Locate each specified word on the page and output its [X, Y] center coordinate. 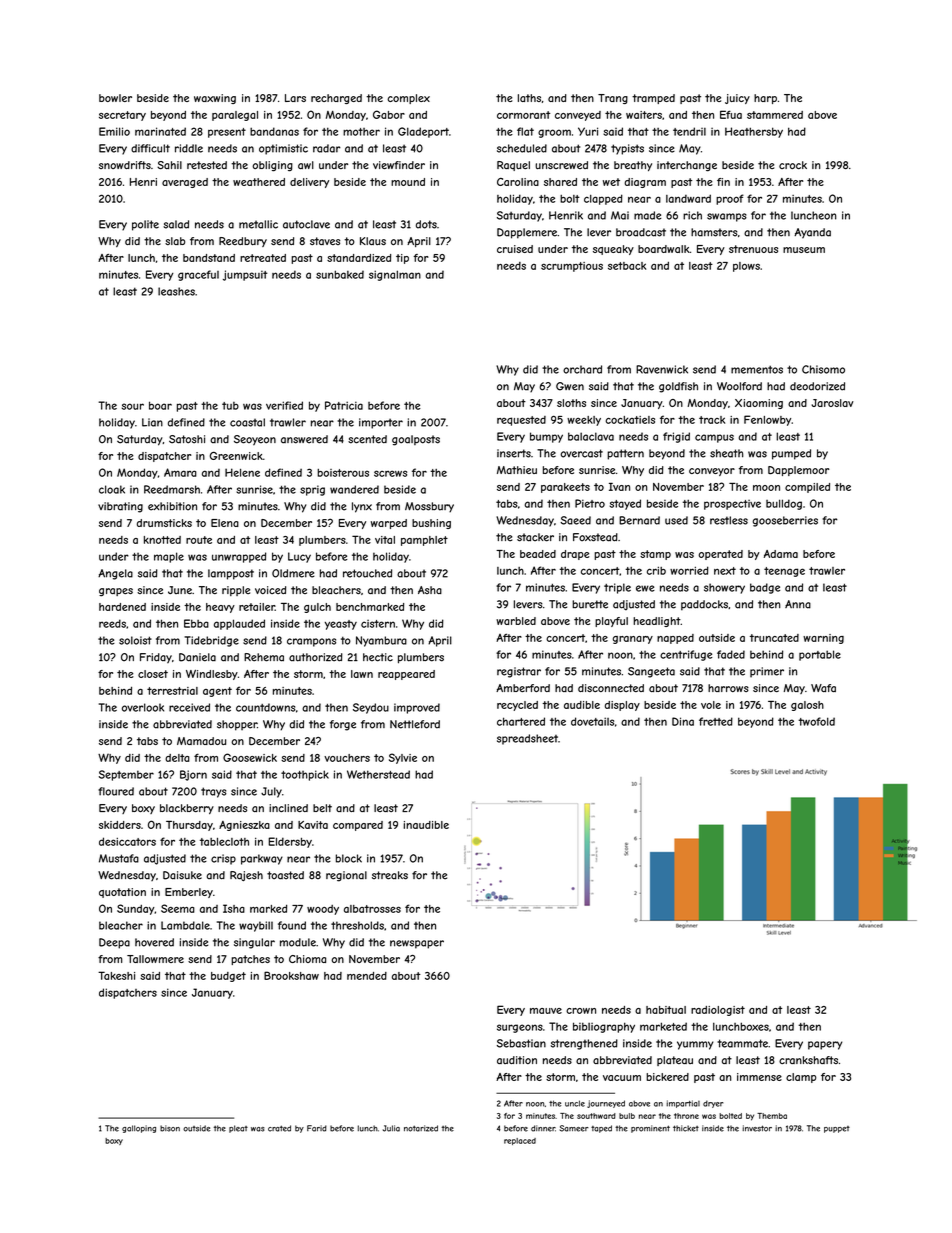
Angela [115, 574]
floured [116, 791]
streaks [390, 875]
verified [284, 405]
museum [804, 250]
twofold [816, 721]
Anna [798, 604]
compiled [807, 488]
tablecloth [224, 842]
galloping [139, 1129]
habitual [666, 1010]
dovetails [592, 721]
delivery [309, 183]
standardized [359, 258]
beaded [538, 554]
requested [521, 421]
